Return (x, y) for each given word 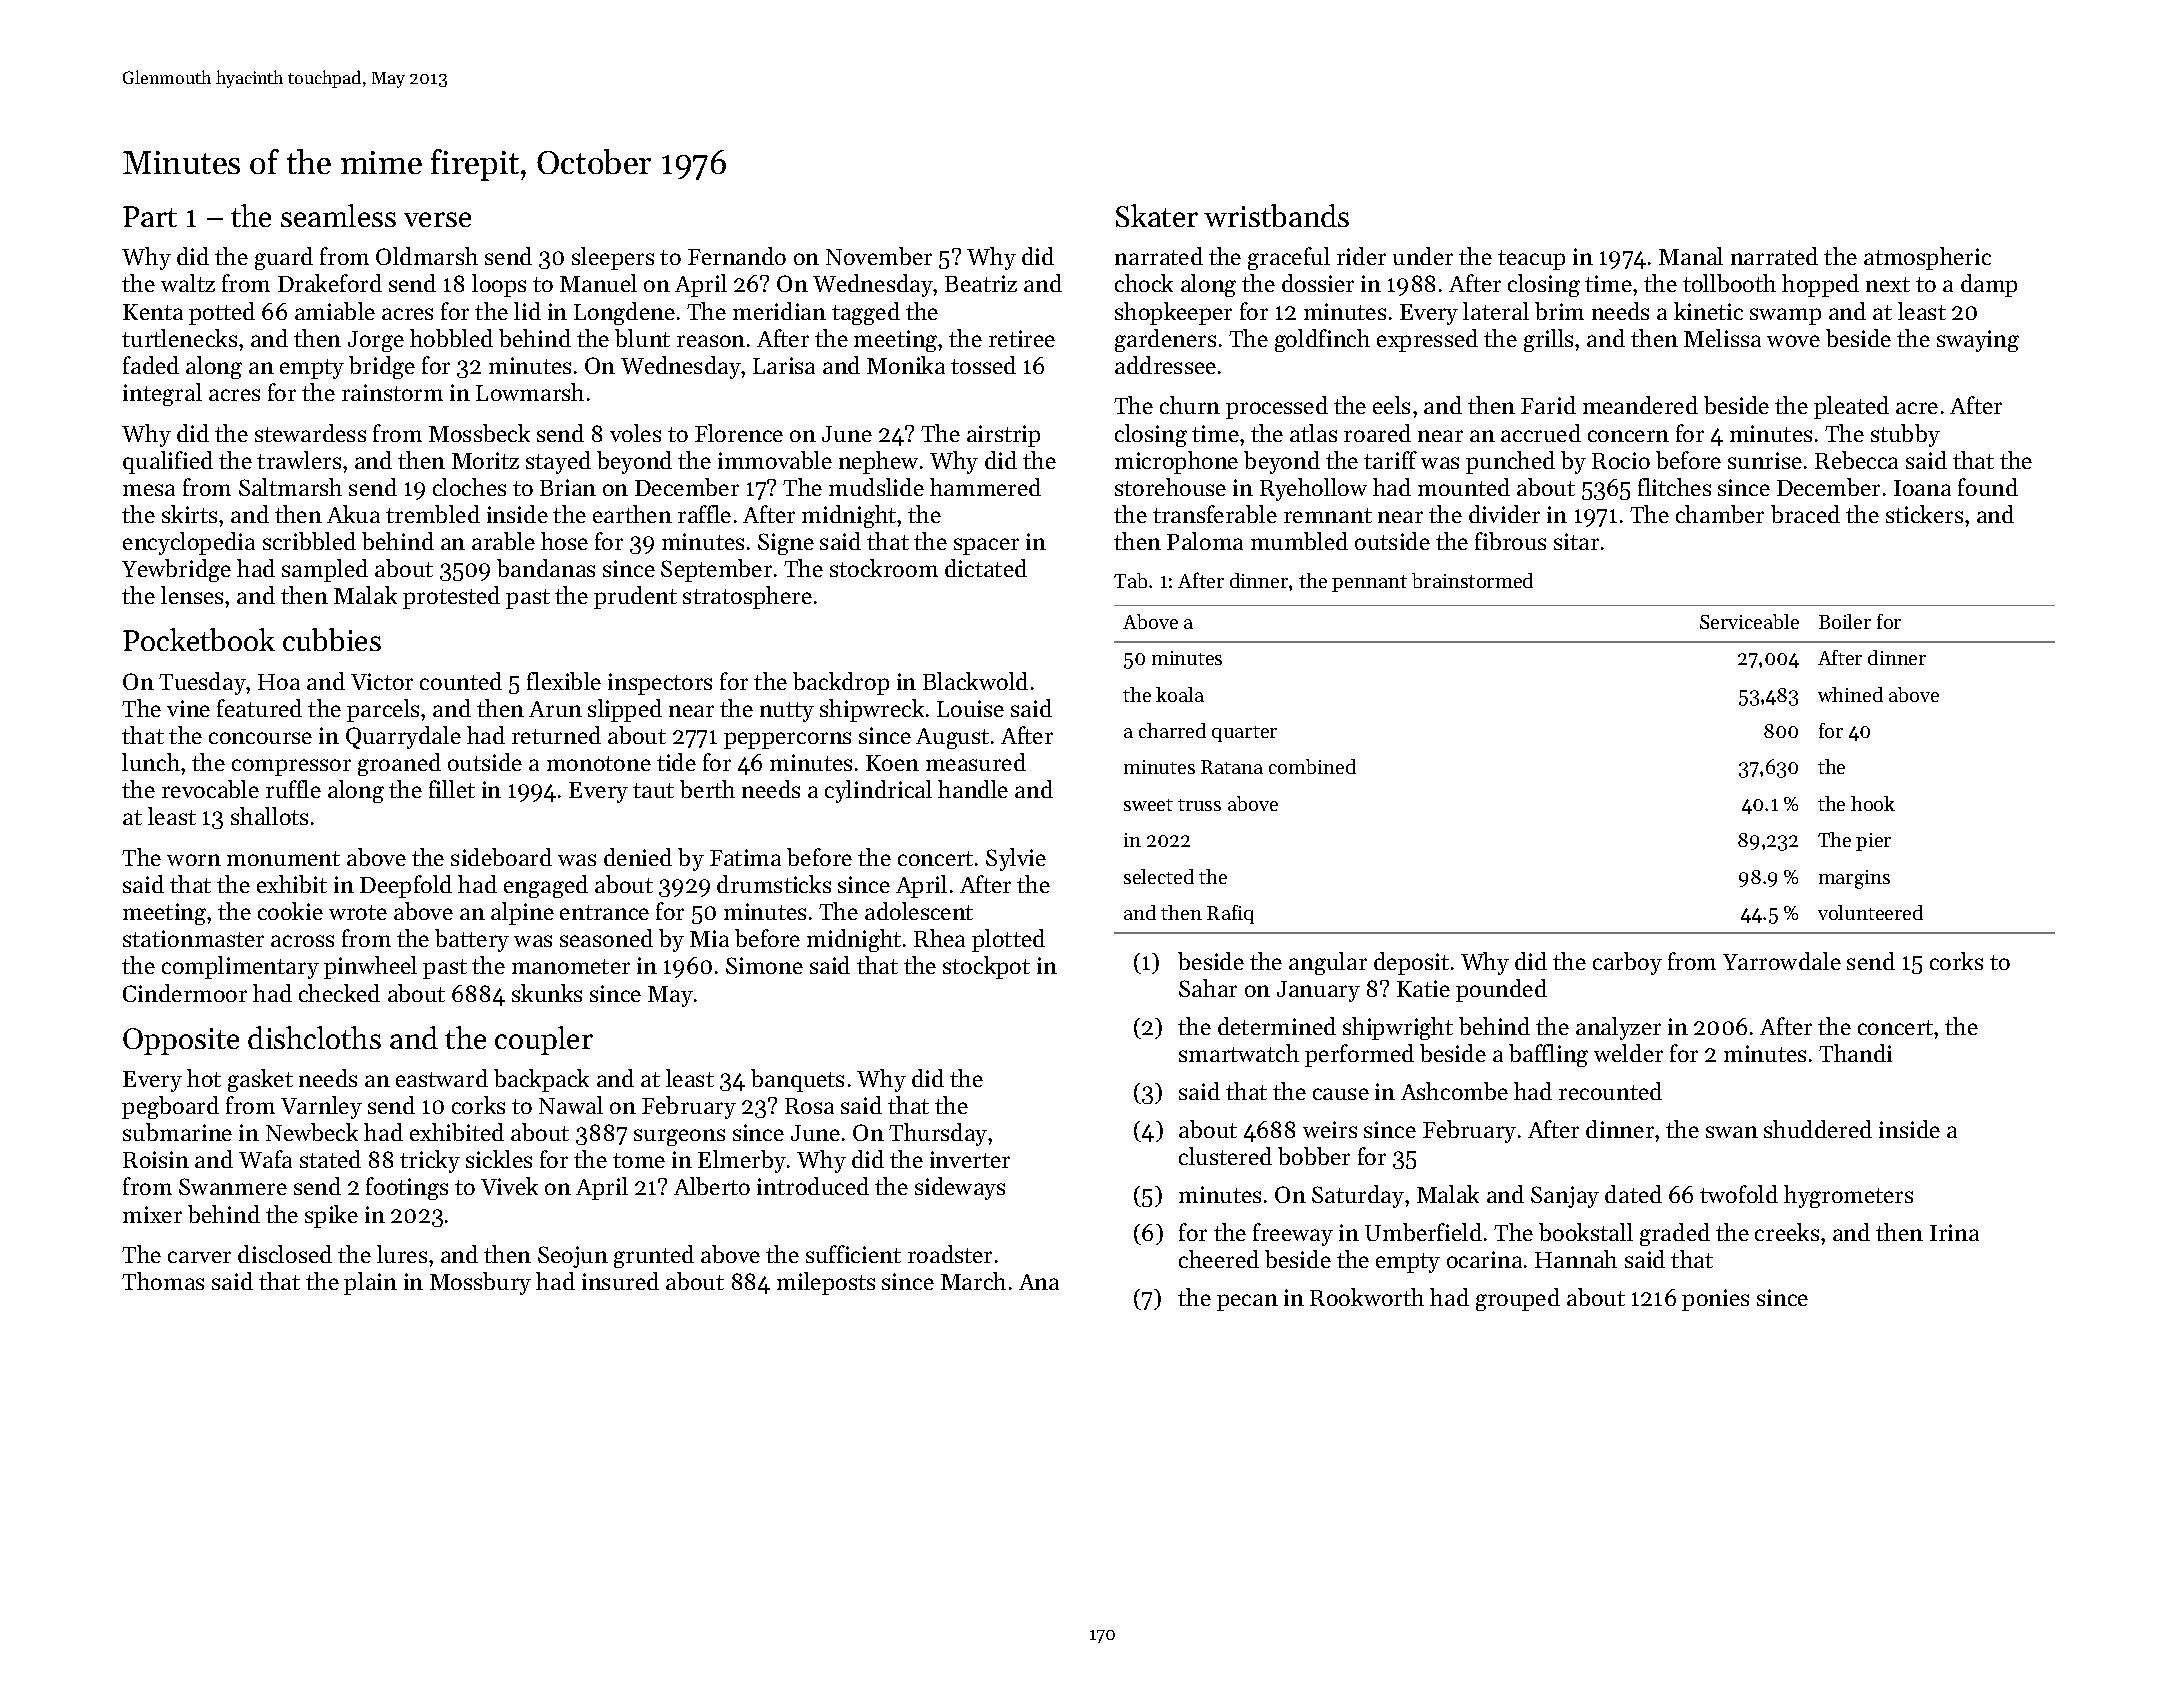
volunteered (1870, 912)
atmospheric (1927, 258)
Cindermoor (185, 993)
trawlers (299, 460)
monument (283, 858)
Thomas (163, 1281)
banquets (797, 1080)
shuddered (1818, 1129)
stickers (1924, 514)
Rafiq (1230, 914)
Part (150, 216)
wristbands (1276, 215)
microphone (1176, 462)
